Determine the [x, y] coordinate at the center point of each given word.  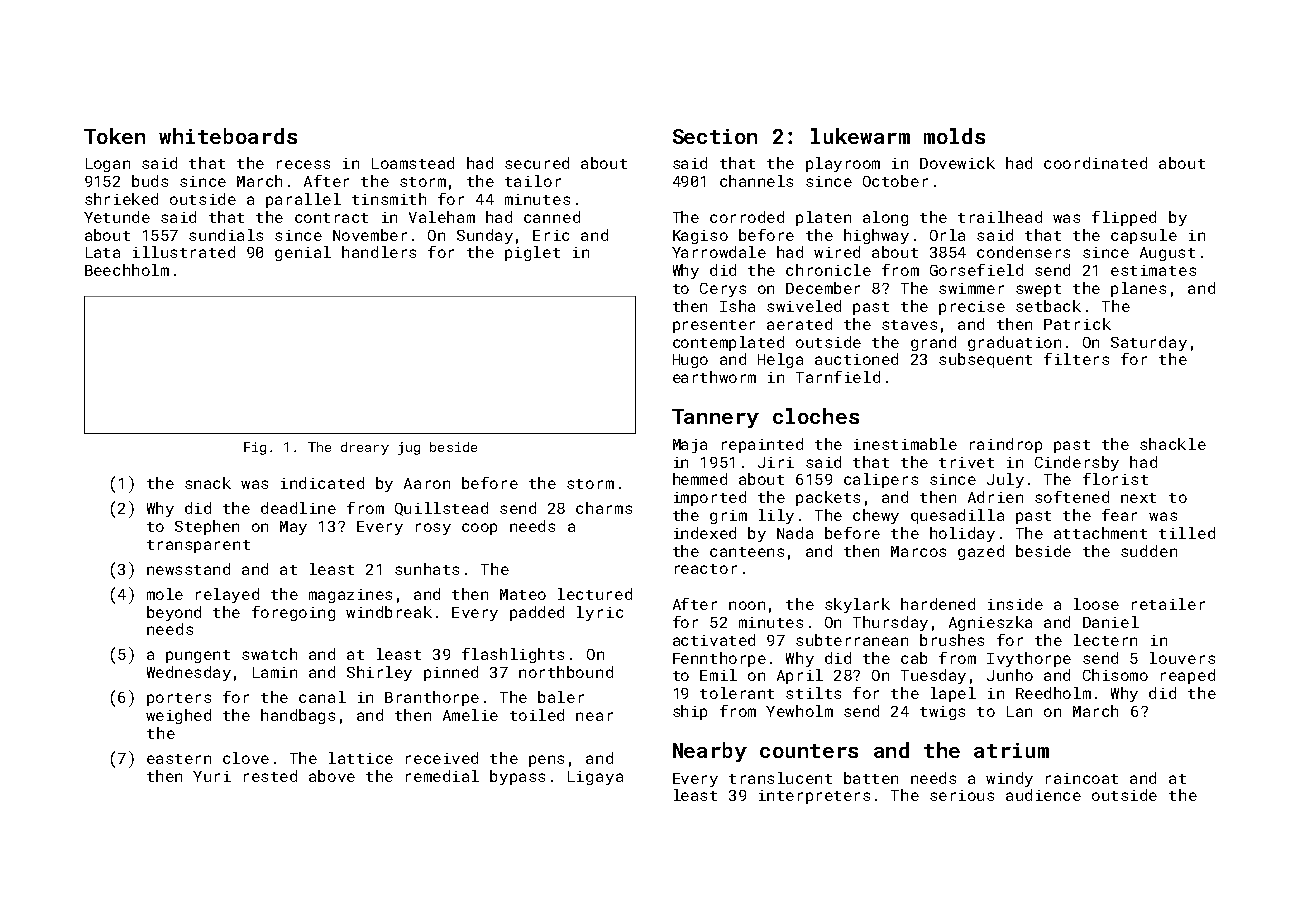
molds [954, 136]
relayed [227, 595]
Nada [795, 533]
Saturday [1149, 343]
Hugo [690, 361]
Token [114, 136]
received [442, 758]
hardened [938, 604]
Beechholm [127, 270]
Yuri [212, 776]
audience [1043, 795]
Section [715, 136]
